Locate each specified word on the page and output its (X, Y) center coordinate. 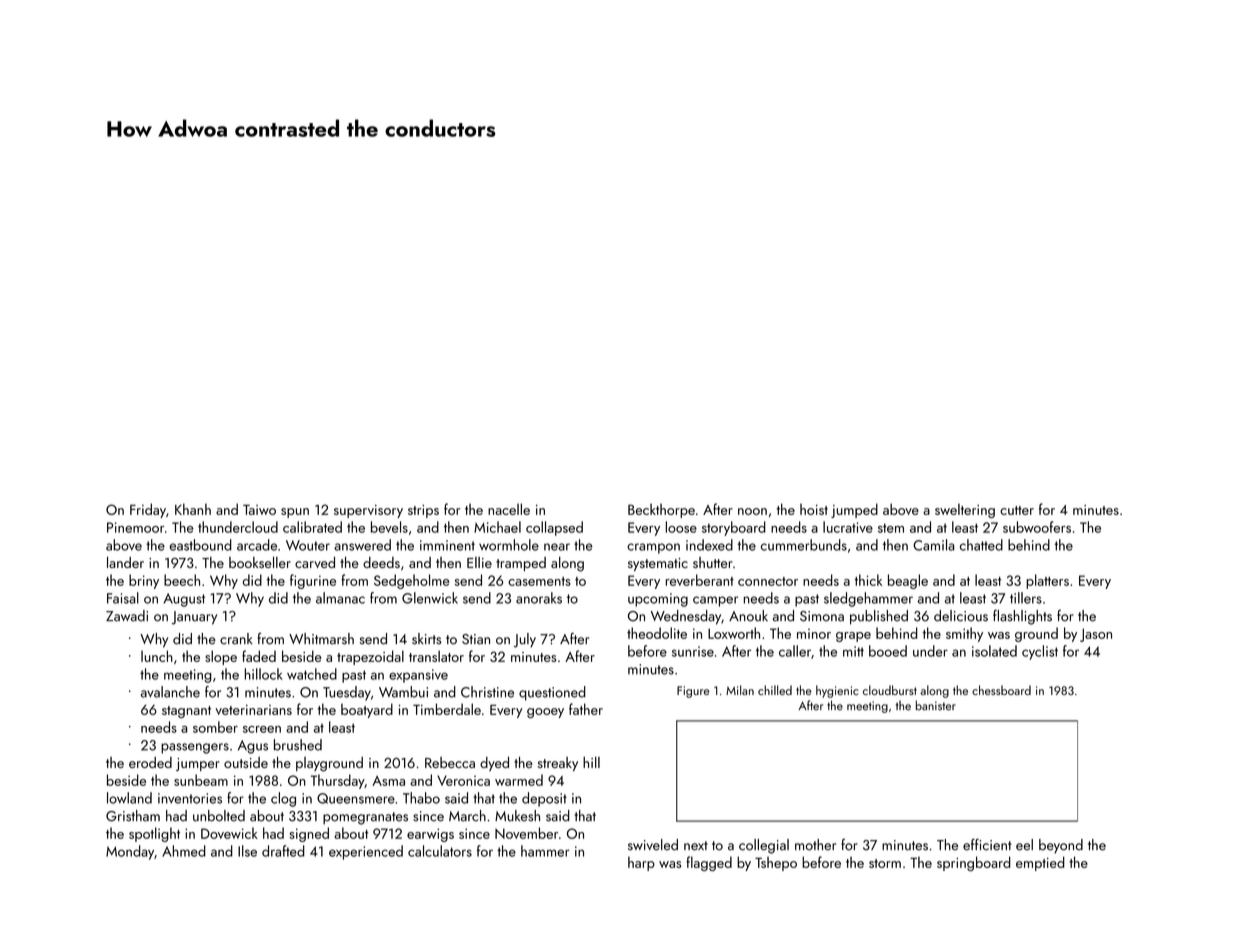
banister (936, 705)
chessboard (1001, 690)
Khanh (193, 509)
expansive (418, 676)
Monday (130, 852)
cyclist (1040, 652)
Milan (740, 690)
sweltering (965, 510)
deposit (544, 799)
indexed (709, 545)
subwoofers (1037, 527)
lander (125, 562)
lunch (157, 656)
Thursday (338, 781)
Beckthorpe (661, 510)
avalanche (170, 692)
